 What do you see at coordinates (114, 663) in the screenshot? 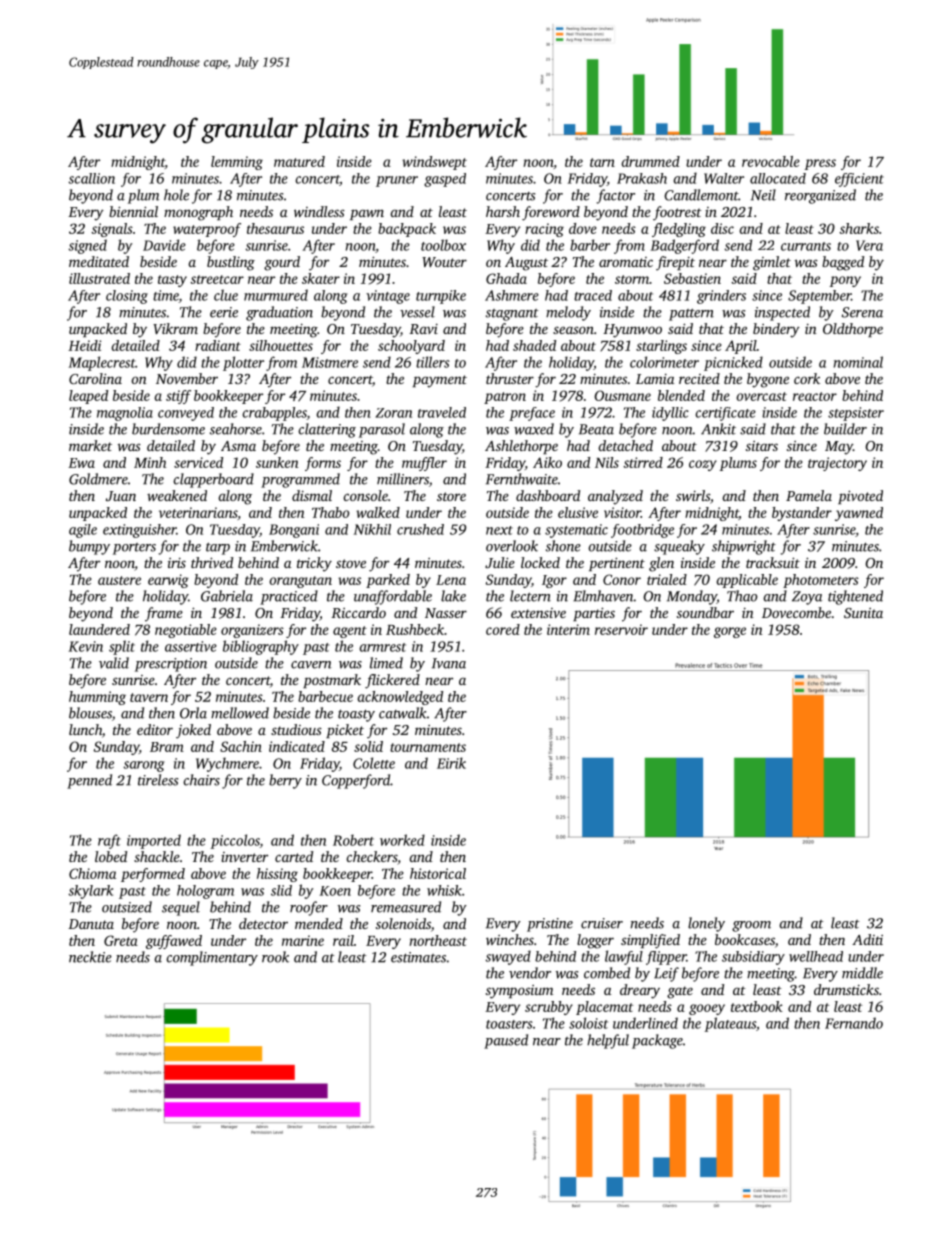
I see `valid` at bounding box center [114, 663].
